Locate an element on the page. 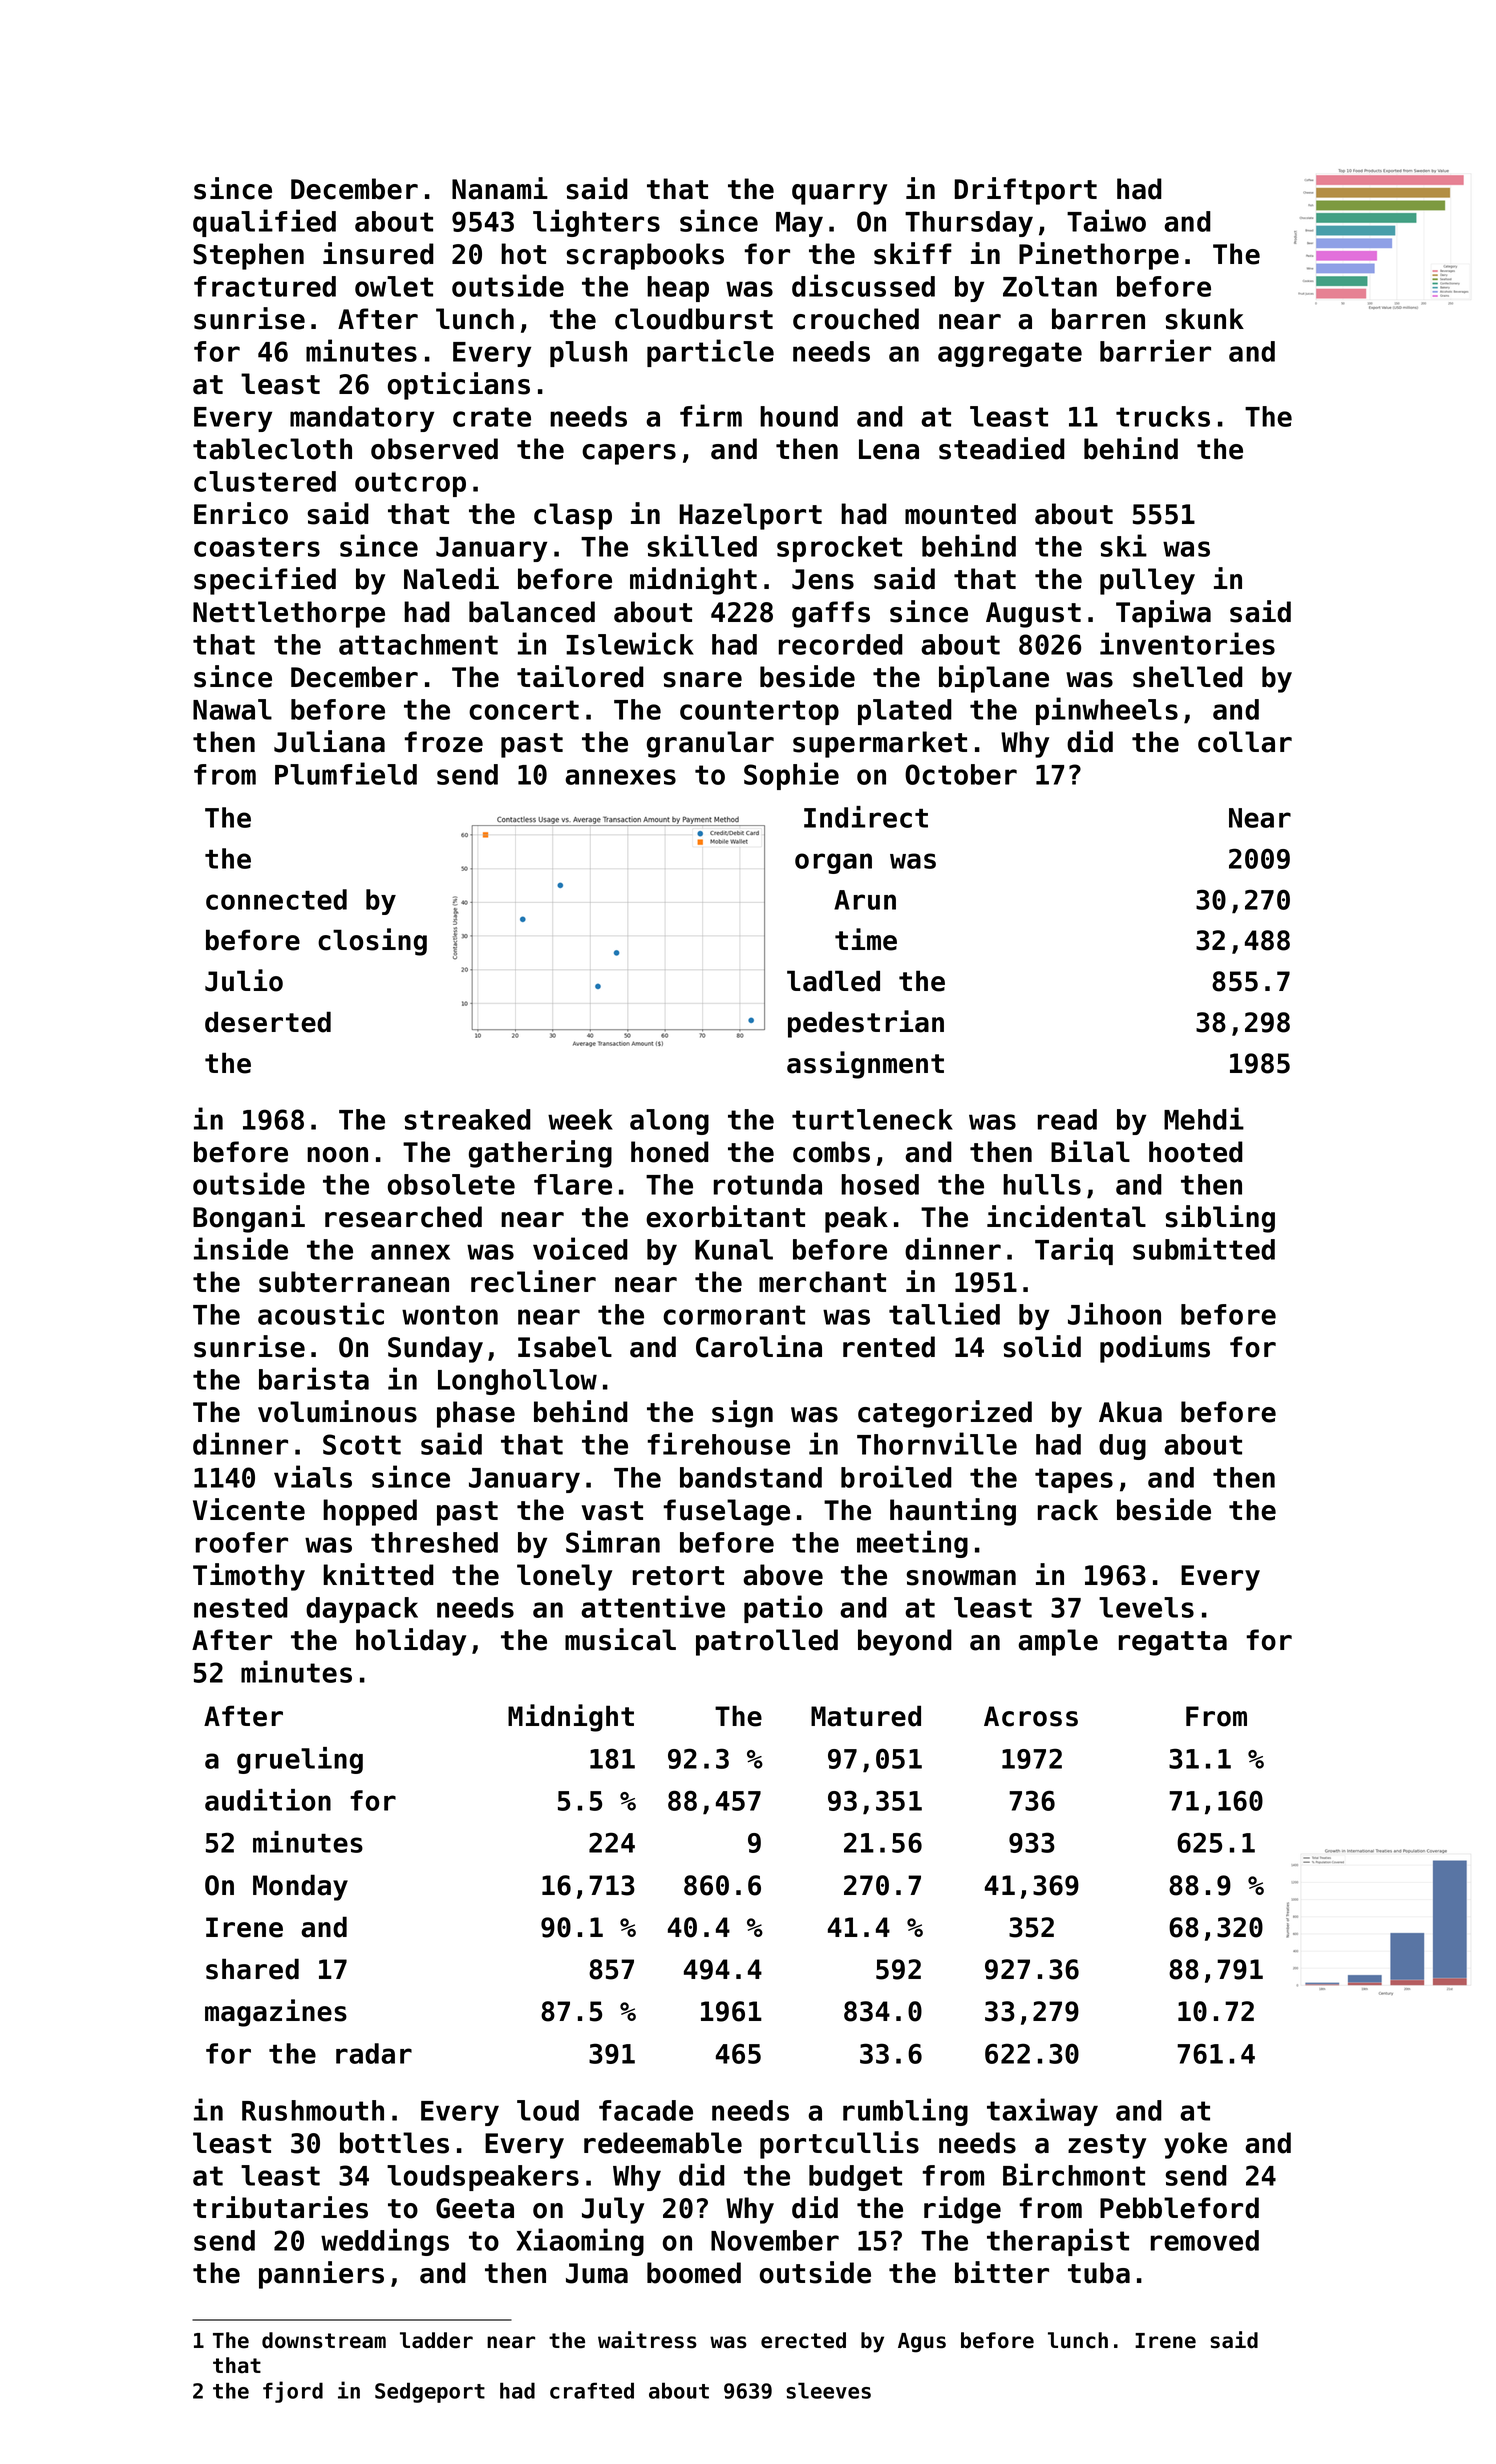 Image resolution: width=1496 pixels, height=2464 pixels. podiums is located at coordinates (1155, 1349).
